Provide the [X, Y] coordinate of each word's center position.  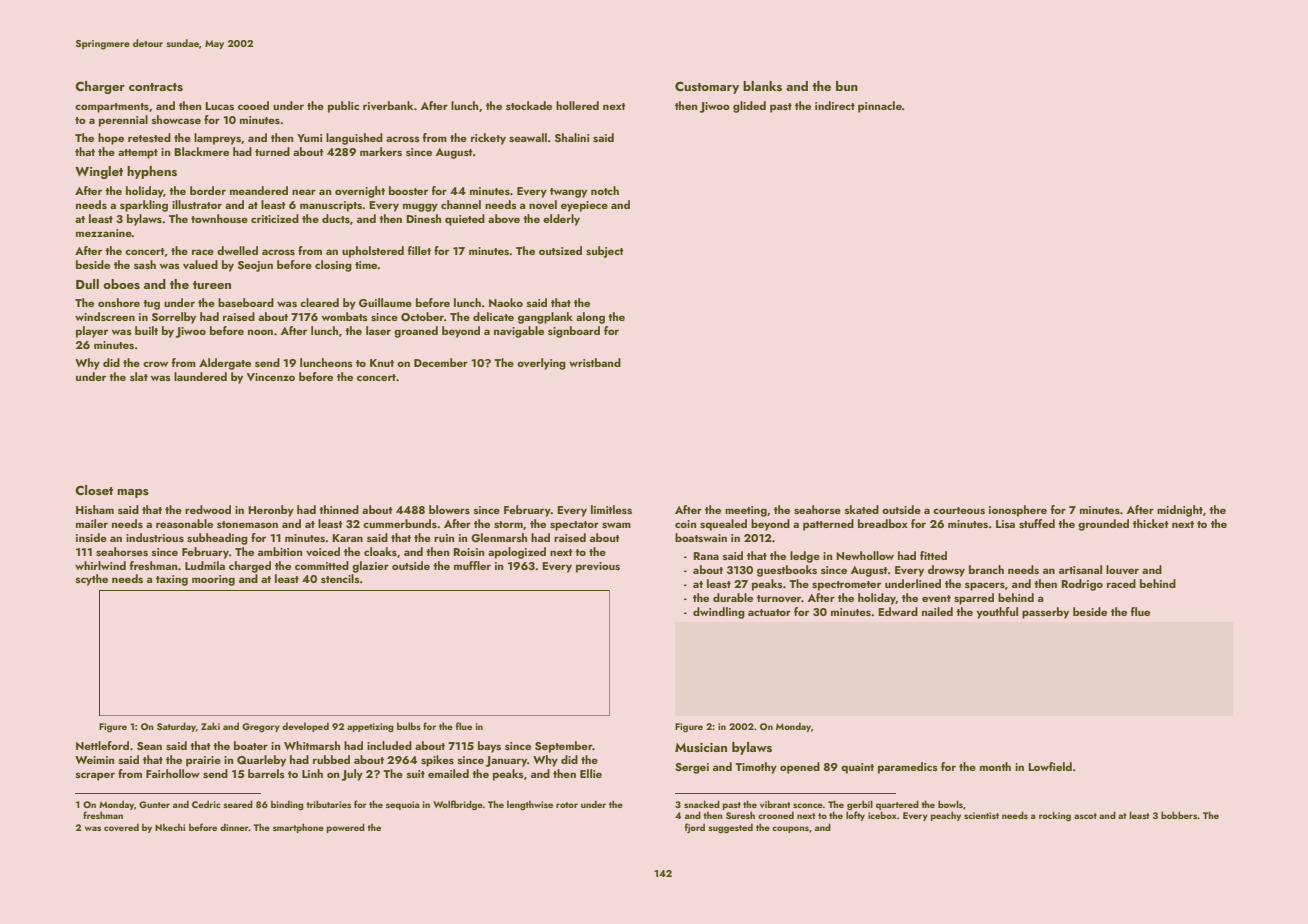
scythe [92, 580]
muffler [472, 565]
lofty [855, 816]
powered [346, 828]
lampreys [217, 139]
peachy [946, 816]
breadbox [883, 523]
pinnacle [880, 107]
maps [133, 493]
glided [749, 107]
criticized [275, 218]
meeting [746, 511]
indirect [835, 105]
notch [605, 190]
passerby [1045, 613]
